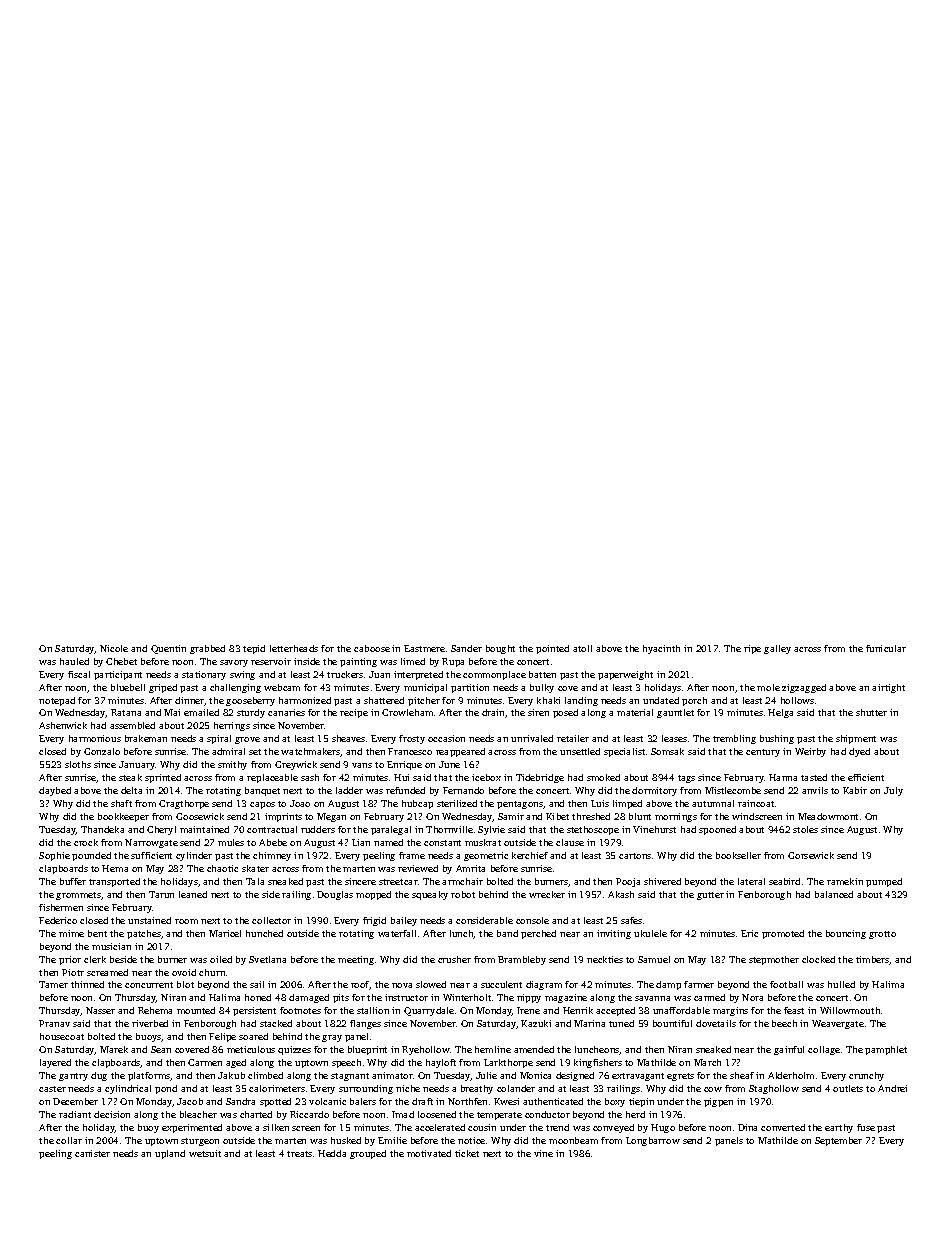  What do you see at coordinates (294, 648) in the screenshot?
I see `letterheads` at bounding box center [294, 648].
